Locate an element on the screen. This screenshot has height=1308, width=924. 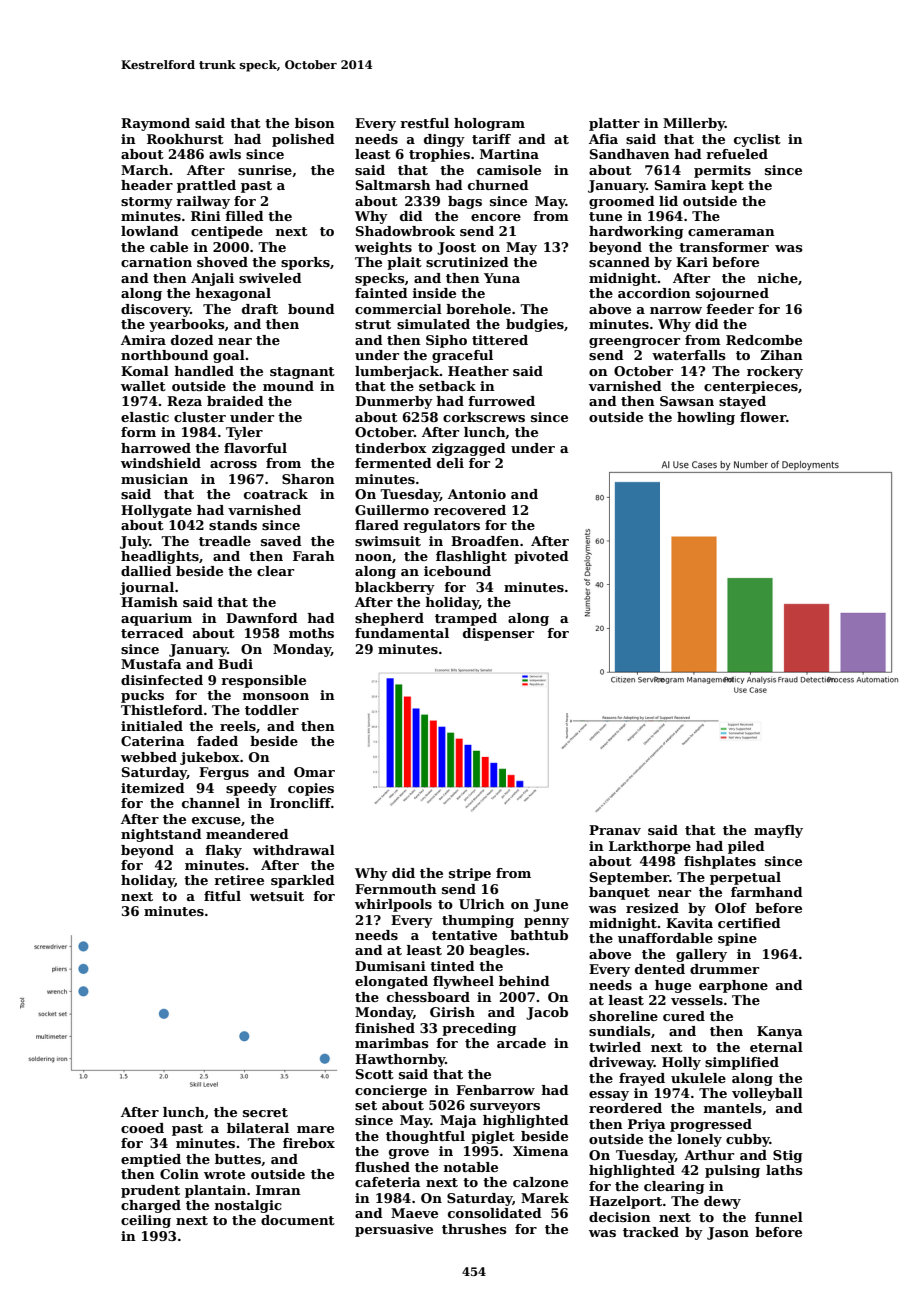
Rookhurst is located at coordinates (185, 139).
